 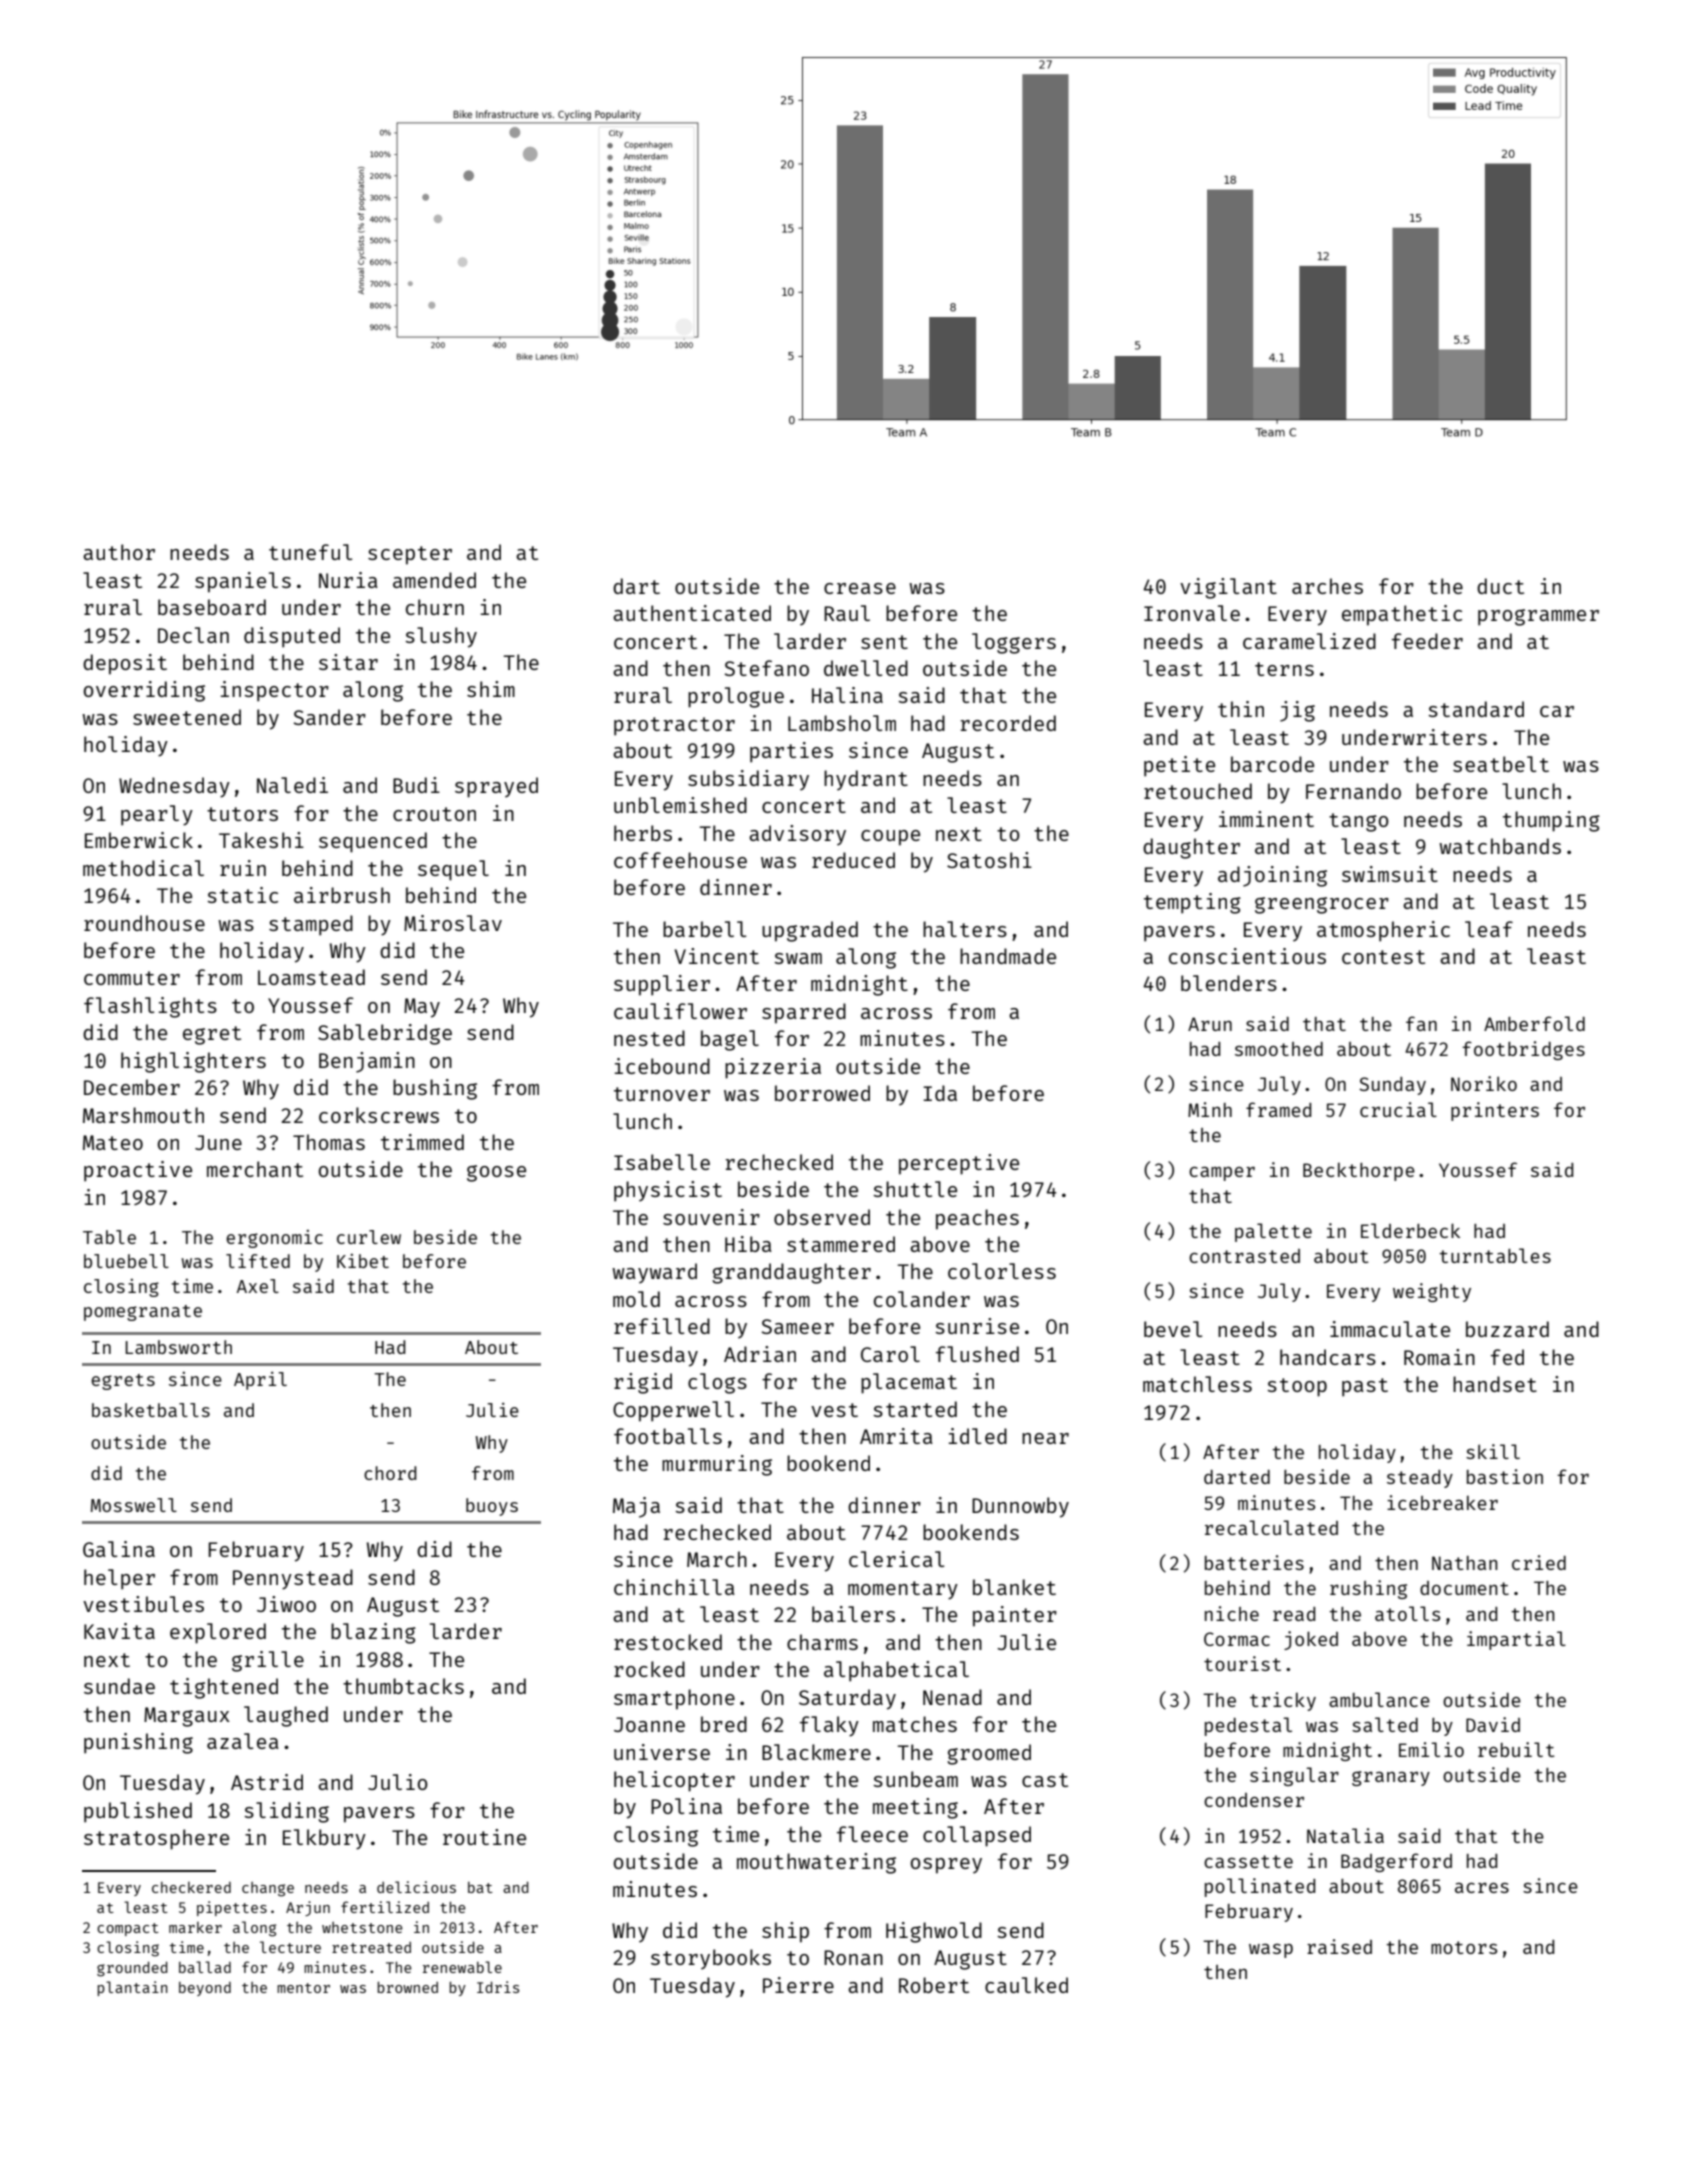 What do you see at coordinates (1327, 586) in the page?
I see `arches` at bounding box center [1327, 586].
